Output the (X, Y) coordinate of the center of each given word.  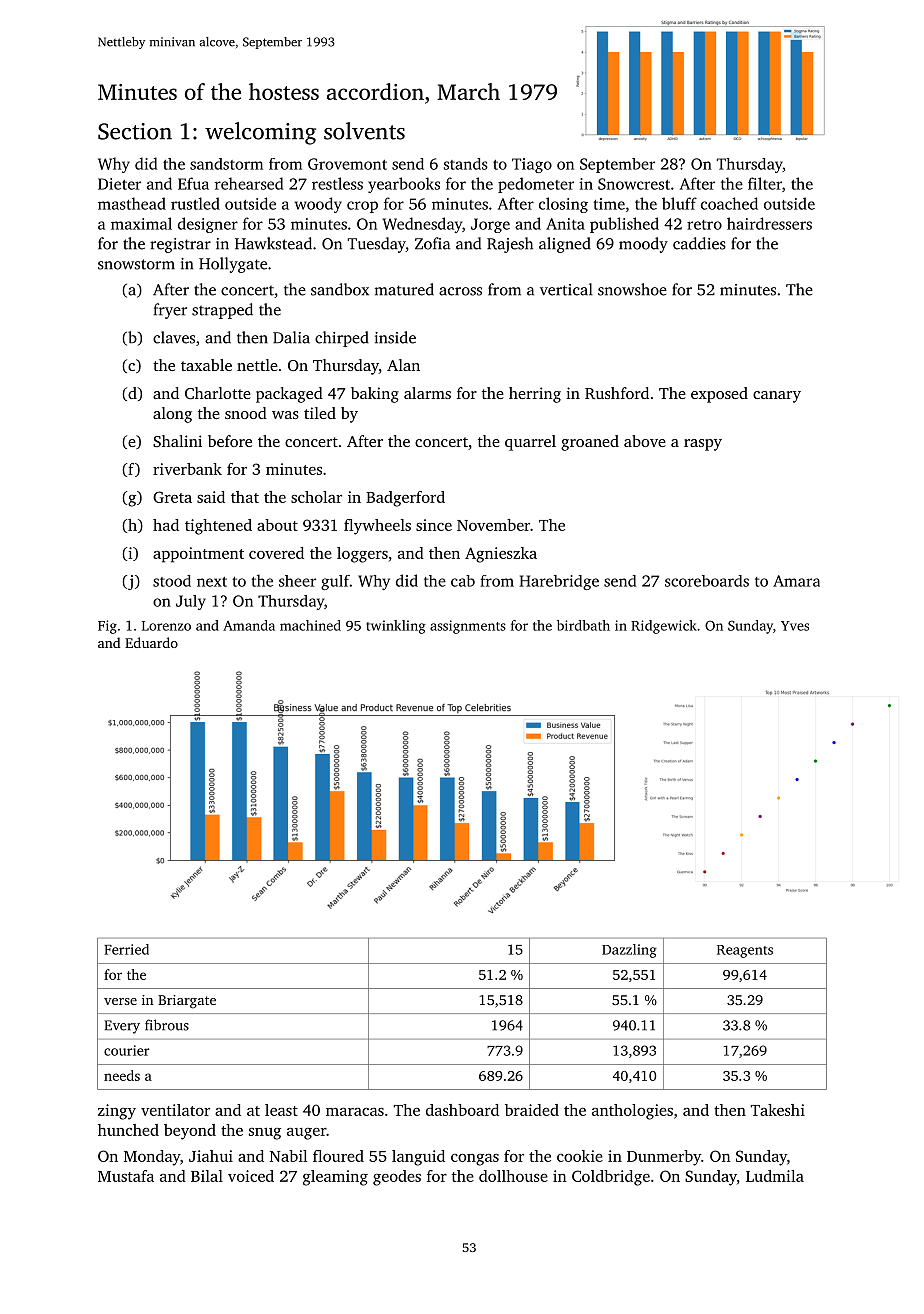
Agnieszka (501, 555)
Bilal (207, 1176)
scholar (316, 497)
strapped (222, 311)
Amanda (249, 625)
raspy (703, 445)
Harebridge (559, 582)
